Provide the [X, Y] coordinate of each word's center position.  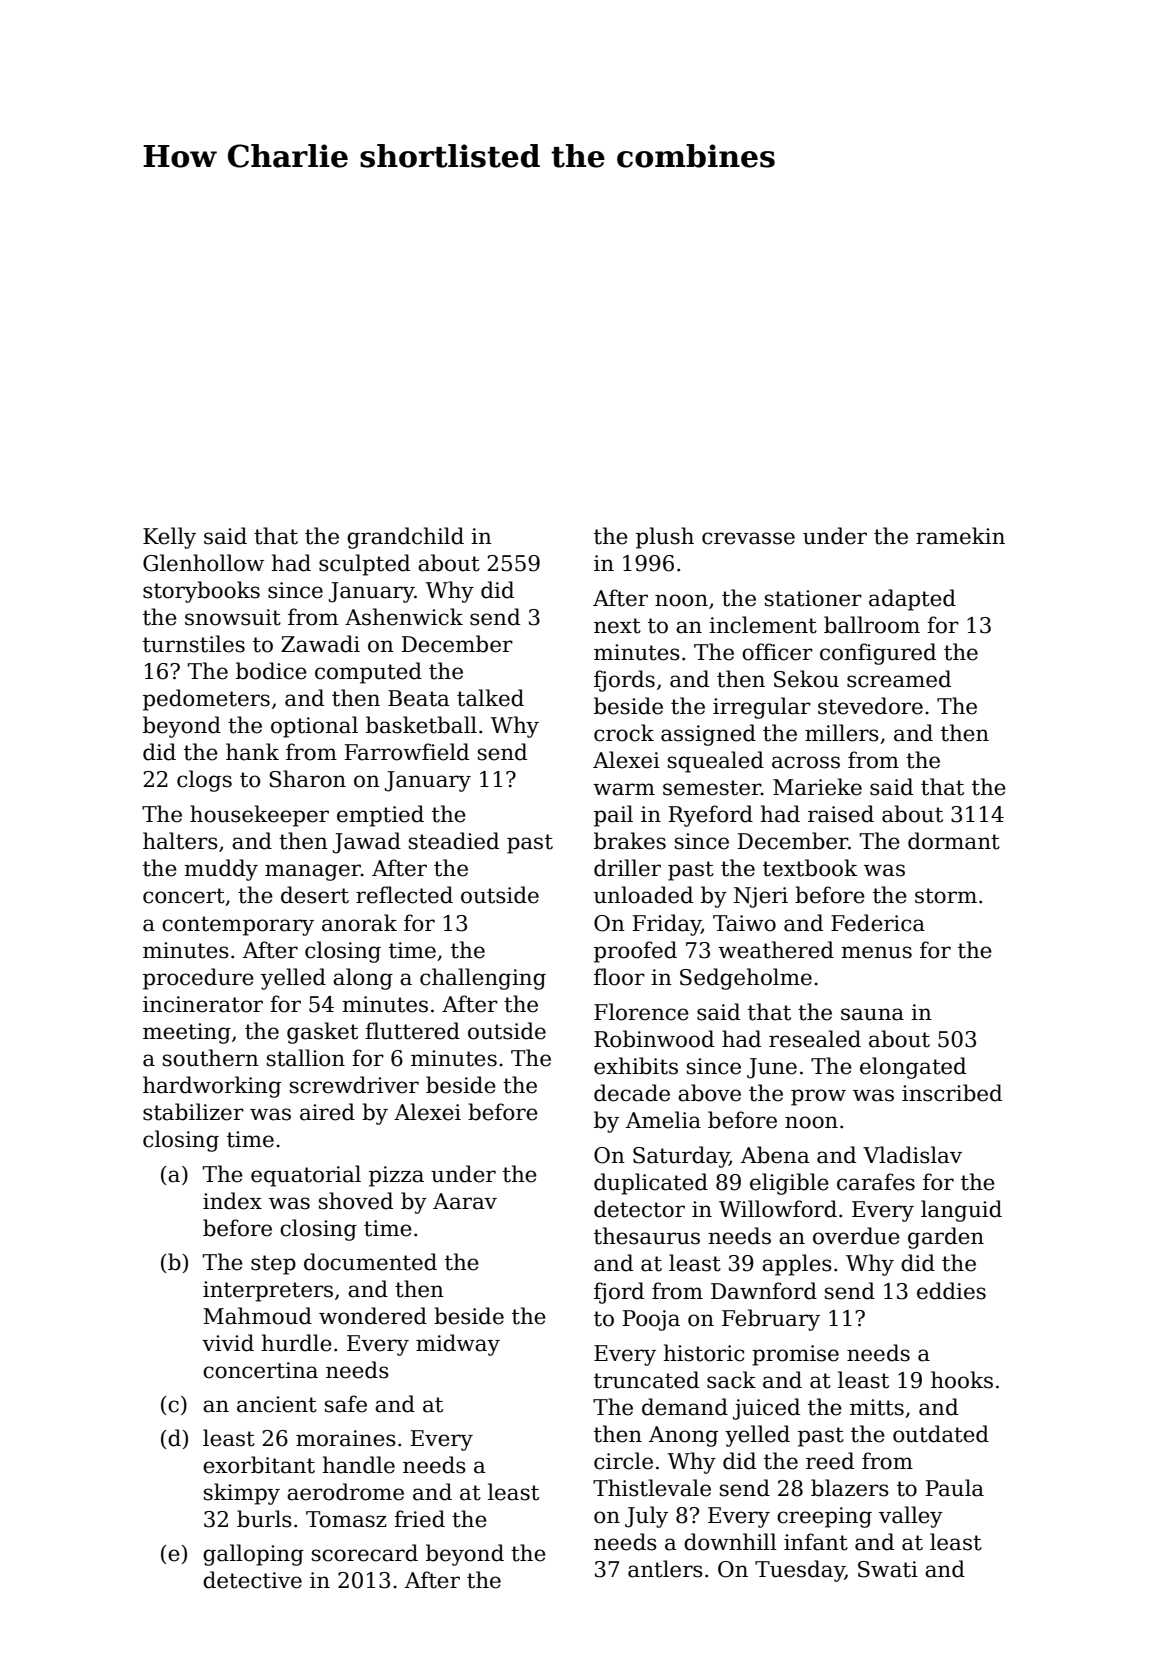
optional [314, 727]
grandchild [405, 538]
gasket [322, 1033]
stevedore [870, 706]
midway [458, 1345]
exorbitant [259, 1465]
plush [665, 538]
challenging [483, 979]
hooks [962, 1380]
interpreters [268, 1291]
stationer [813, 598]
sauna [872, 1014]
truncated [646, 1380]
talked [490, 698]
